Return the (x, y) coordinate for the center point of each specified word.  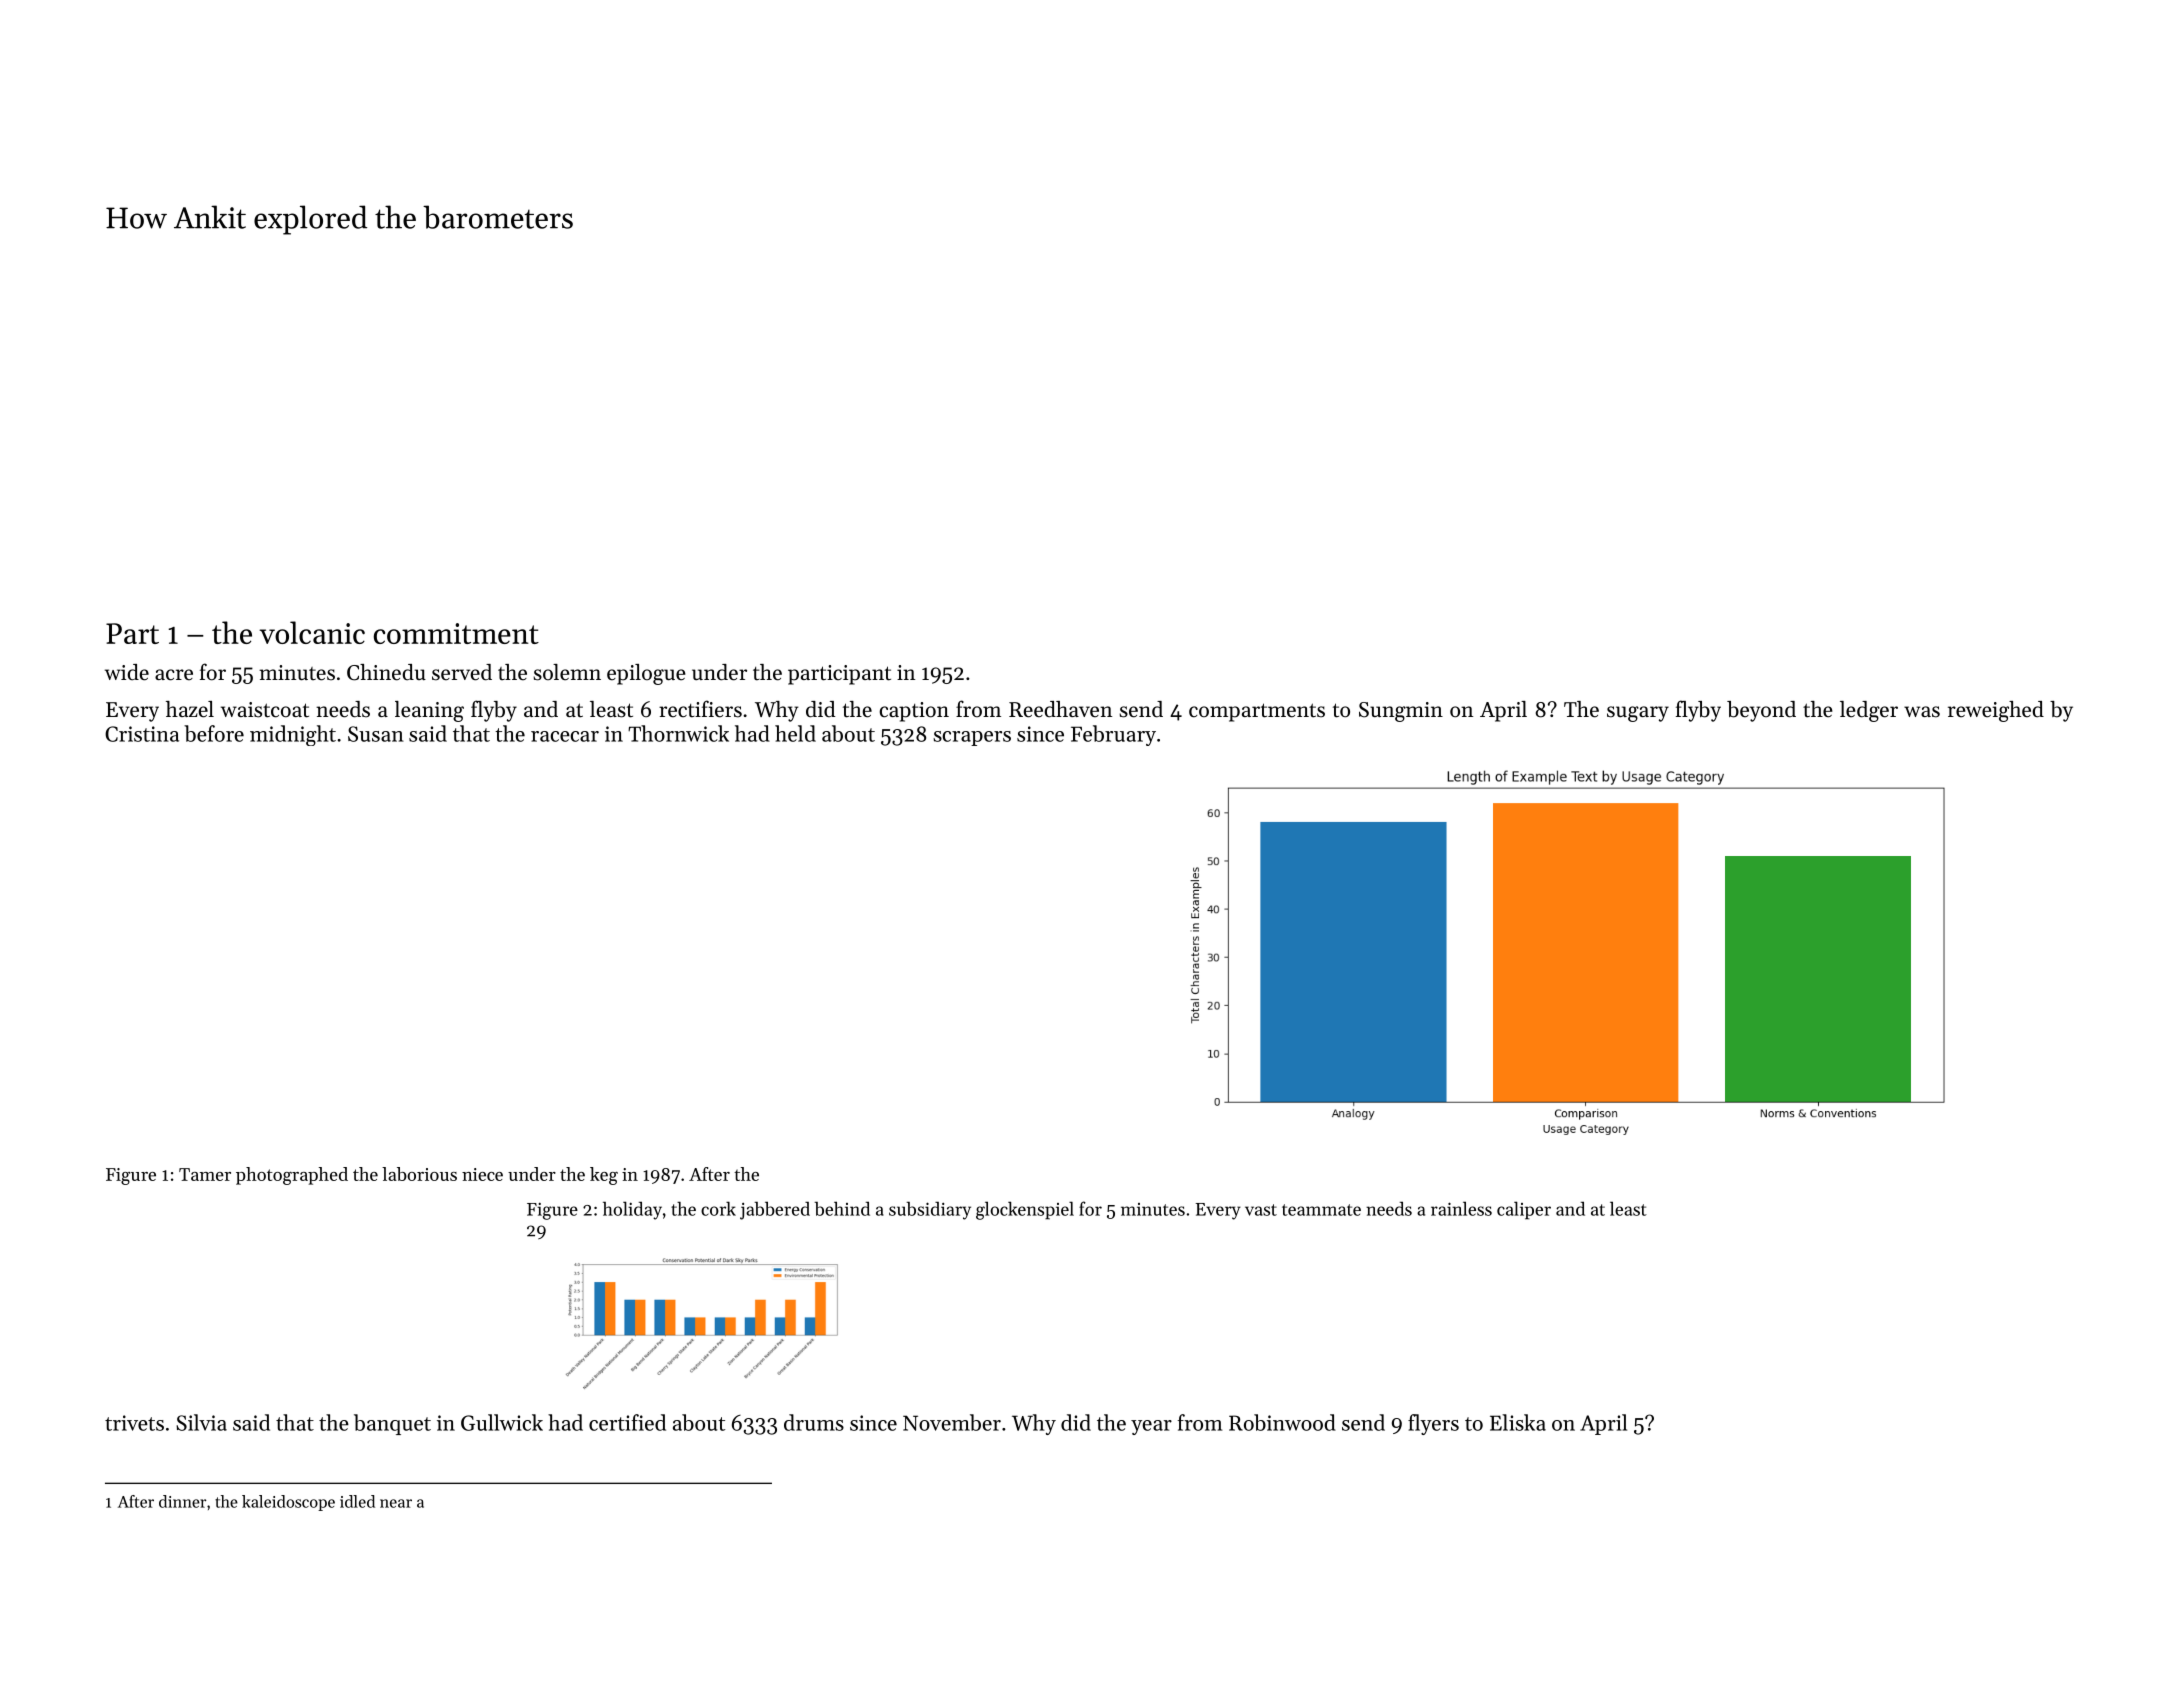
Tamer (205, 1174)
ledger (1869, 711)
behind (842, 1208)
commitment (456, 633)
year (1151, 1427)
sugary (1638, 714)
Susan (376, 734)
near (396, 1503)
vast (1261, 1210)
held (795, 733)
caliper (1524, 1210)
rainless (1461, 1208)
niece (482, 1174)
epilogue (646, 674)
